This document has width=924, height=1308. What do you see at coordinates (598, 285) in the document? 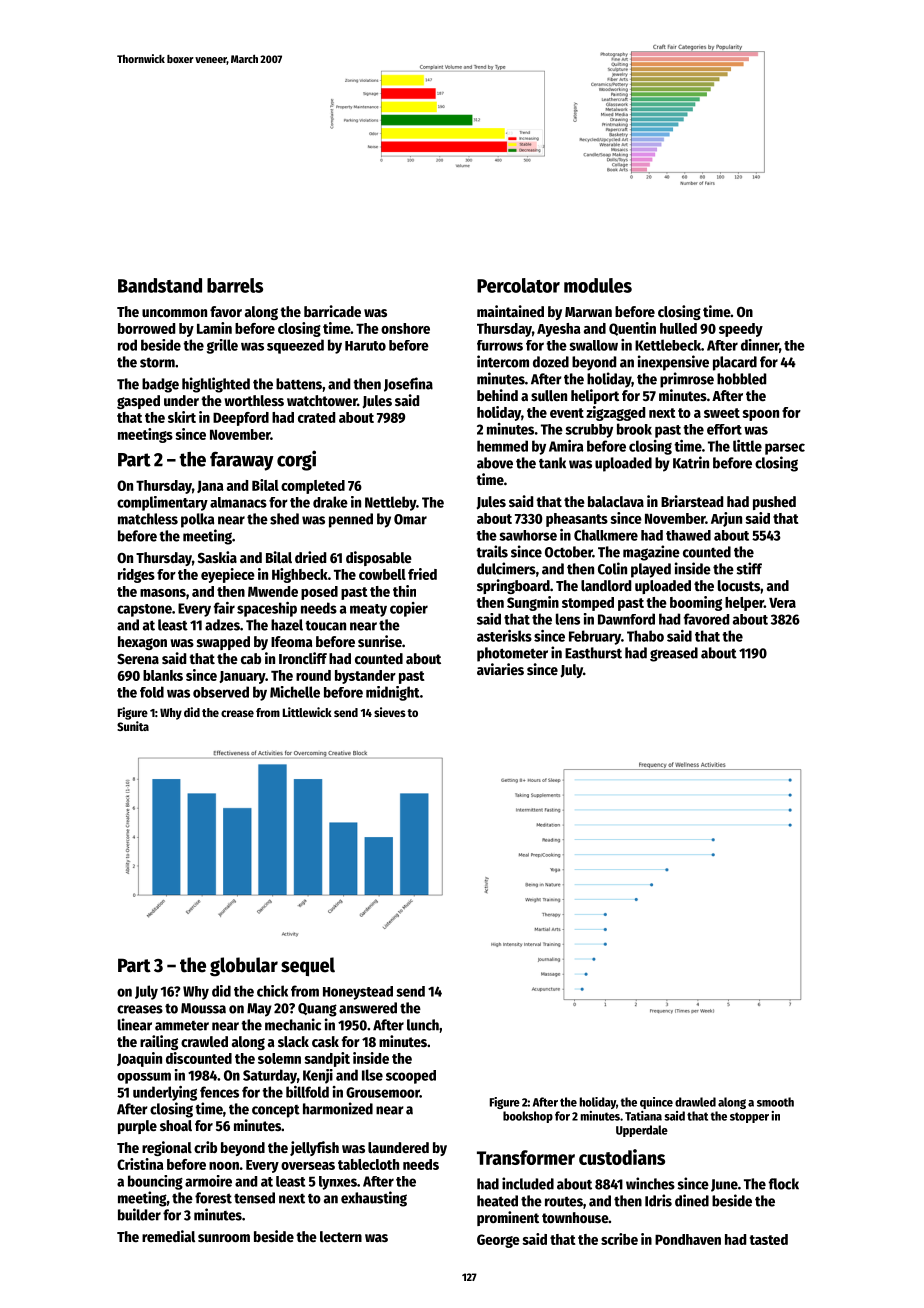
I see `modules` at bounding box center [598, 285].
